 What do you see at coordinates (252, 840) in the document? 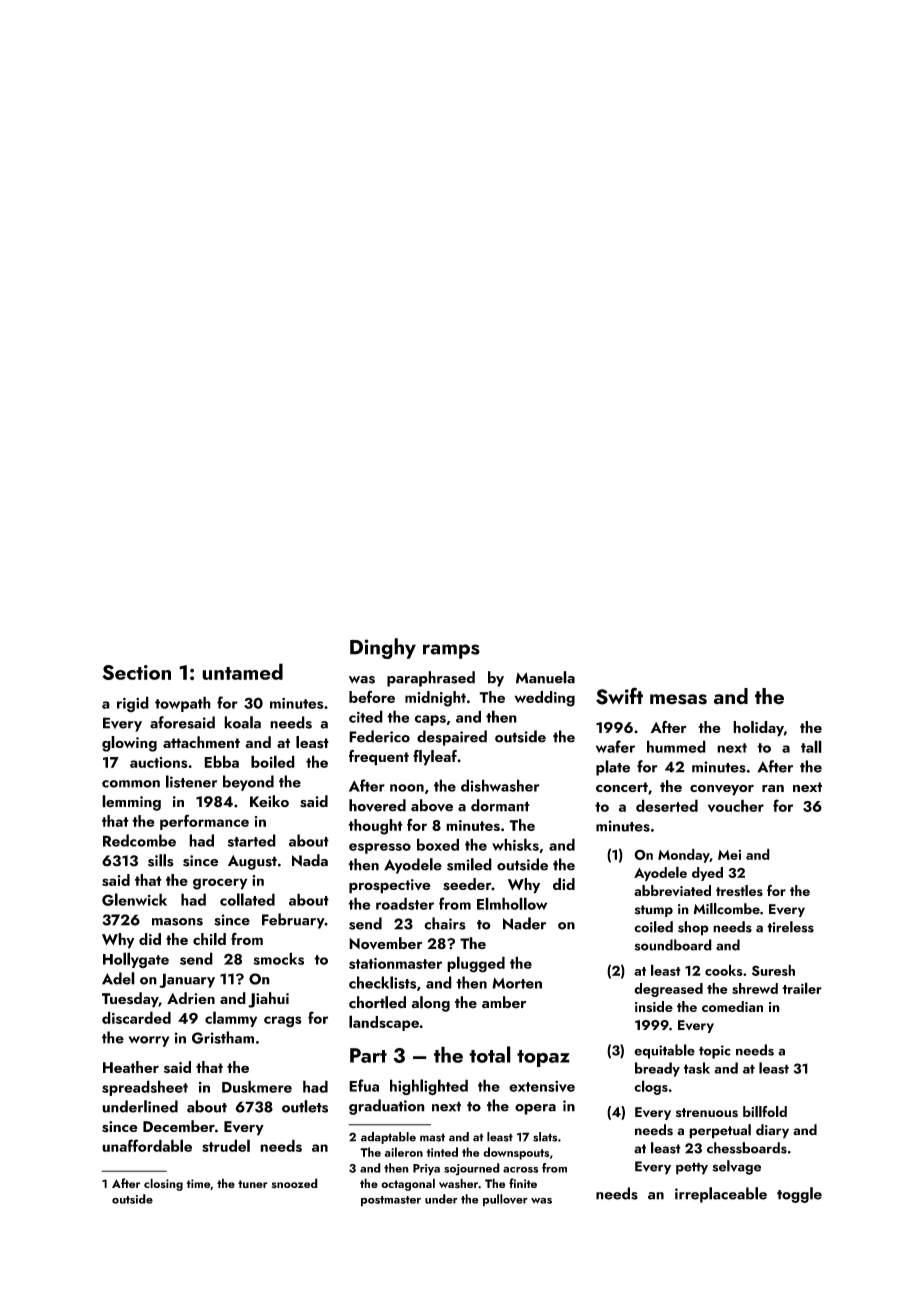
I see `started` at bounding box center [252, 840].
